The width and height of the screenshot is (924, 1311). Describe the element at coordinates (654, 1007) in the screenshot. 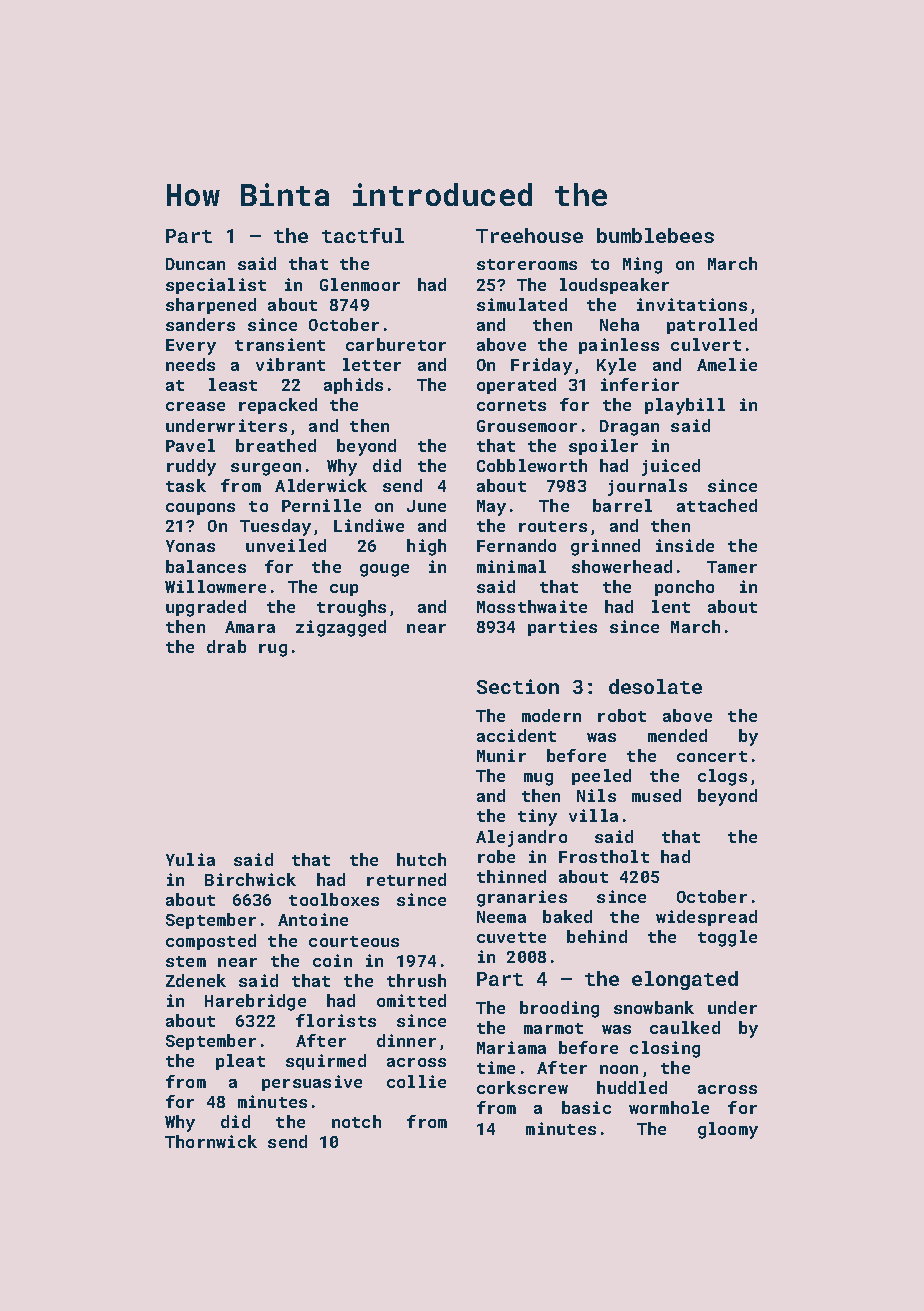

I see `snowbank` at that location.
